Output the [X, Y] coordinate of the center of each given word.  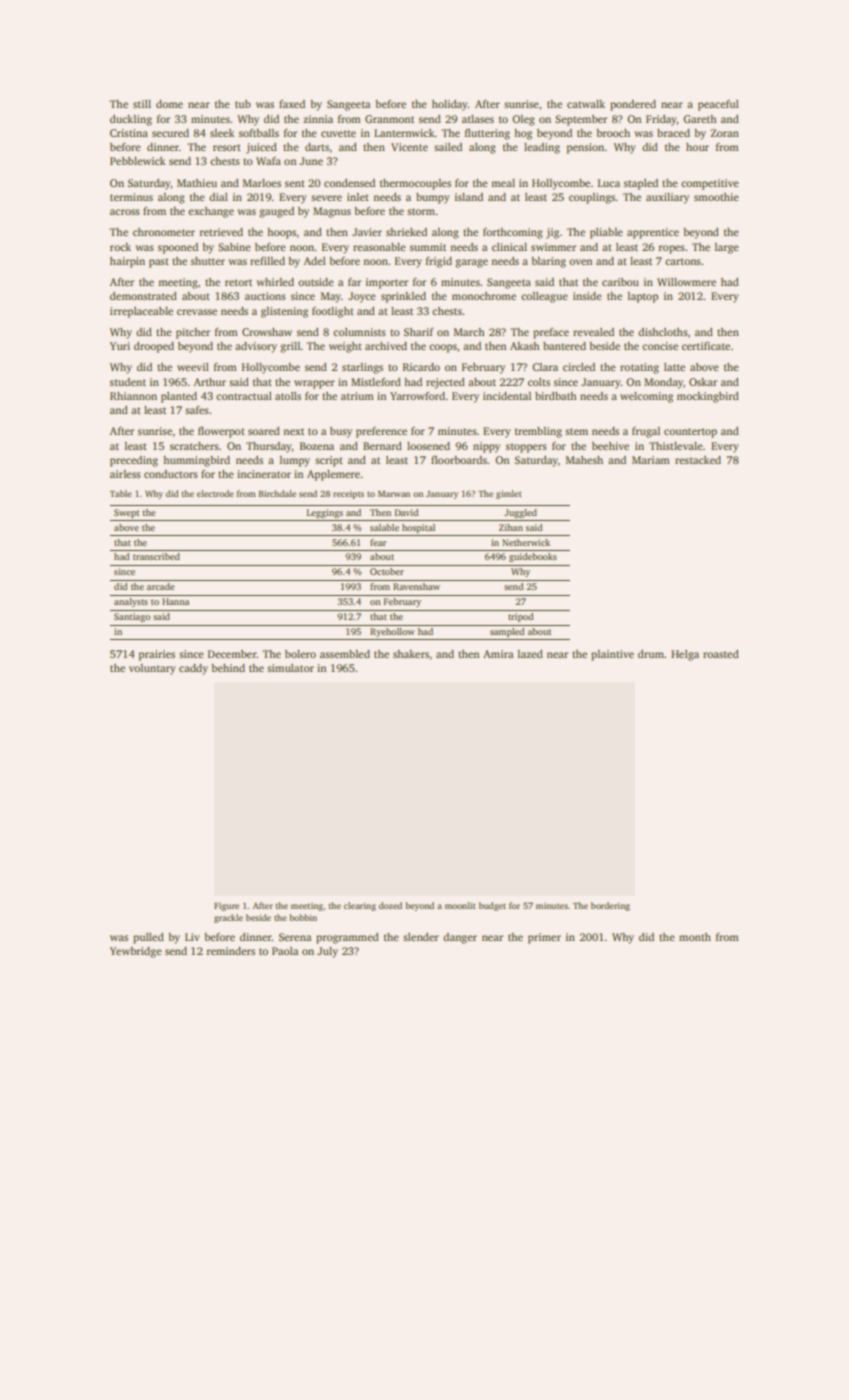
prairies [157, 655]
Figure [226, 906]
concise [660, 346]
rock [120, 247]
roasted [721, 654]
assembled [345, 654]
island [469, 197]
